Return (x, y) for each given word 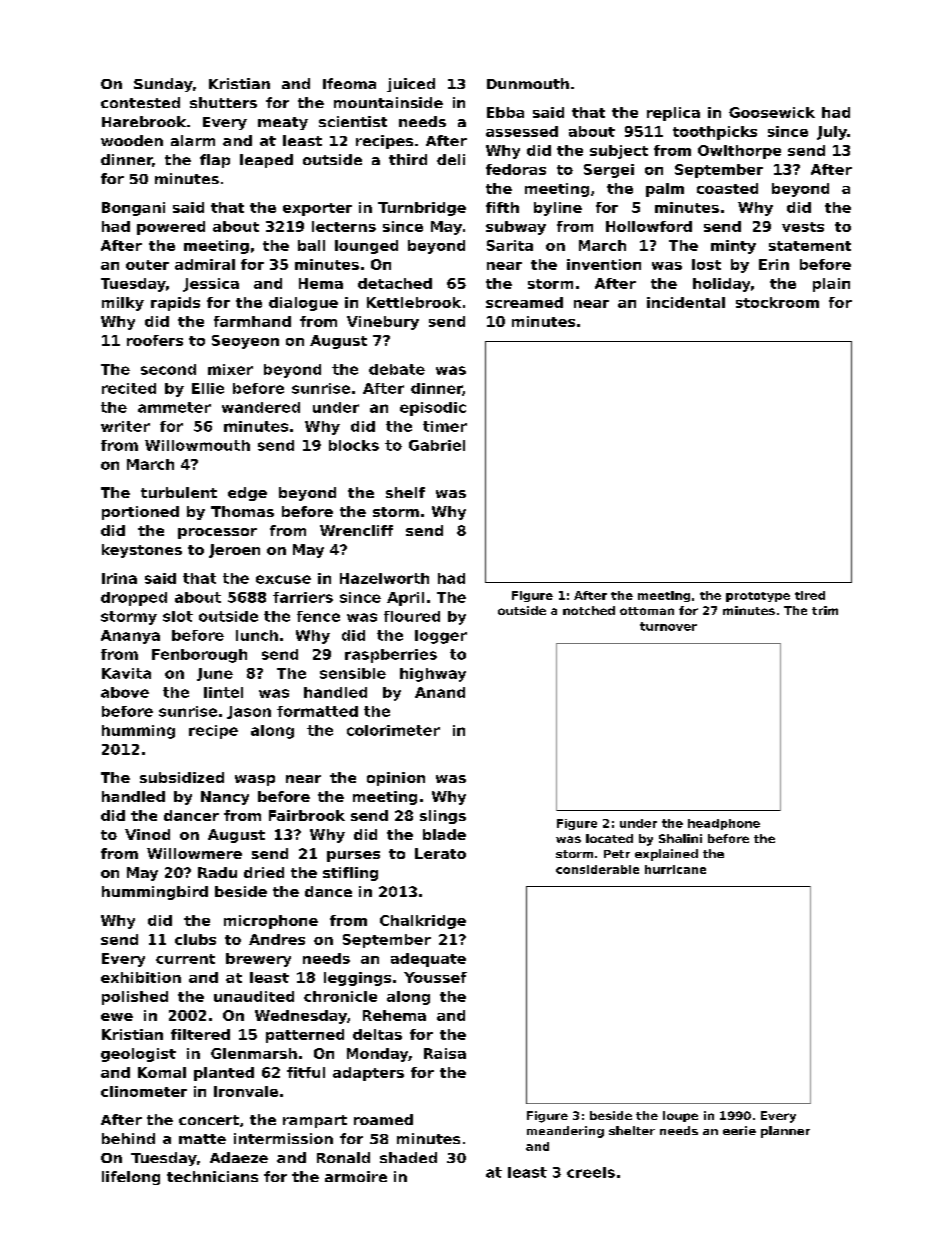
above (125, 692)
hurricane (675, 869)
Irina (119, 578)
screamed (524, 302)
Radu (217, 872)
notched (589, 610)
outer (147, 265)
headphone (724, 824)
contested (140, 102)
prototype (758, 597)
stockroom (777, 302)
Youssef (435, 977)
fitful (306, 1072)
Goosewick (772, 112)
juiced (411, 85)
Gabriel (437, 445)
